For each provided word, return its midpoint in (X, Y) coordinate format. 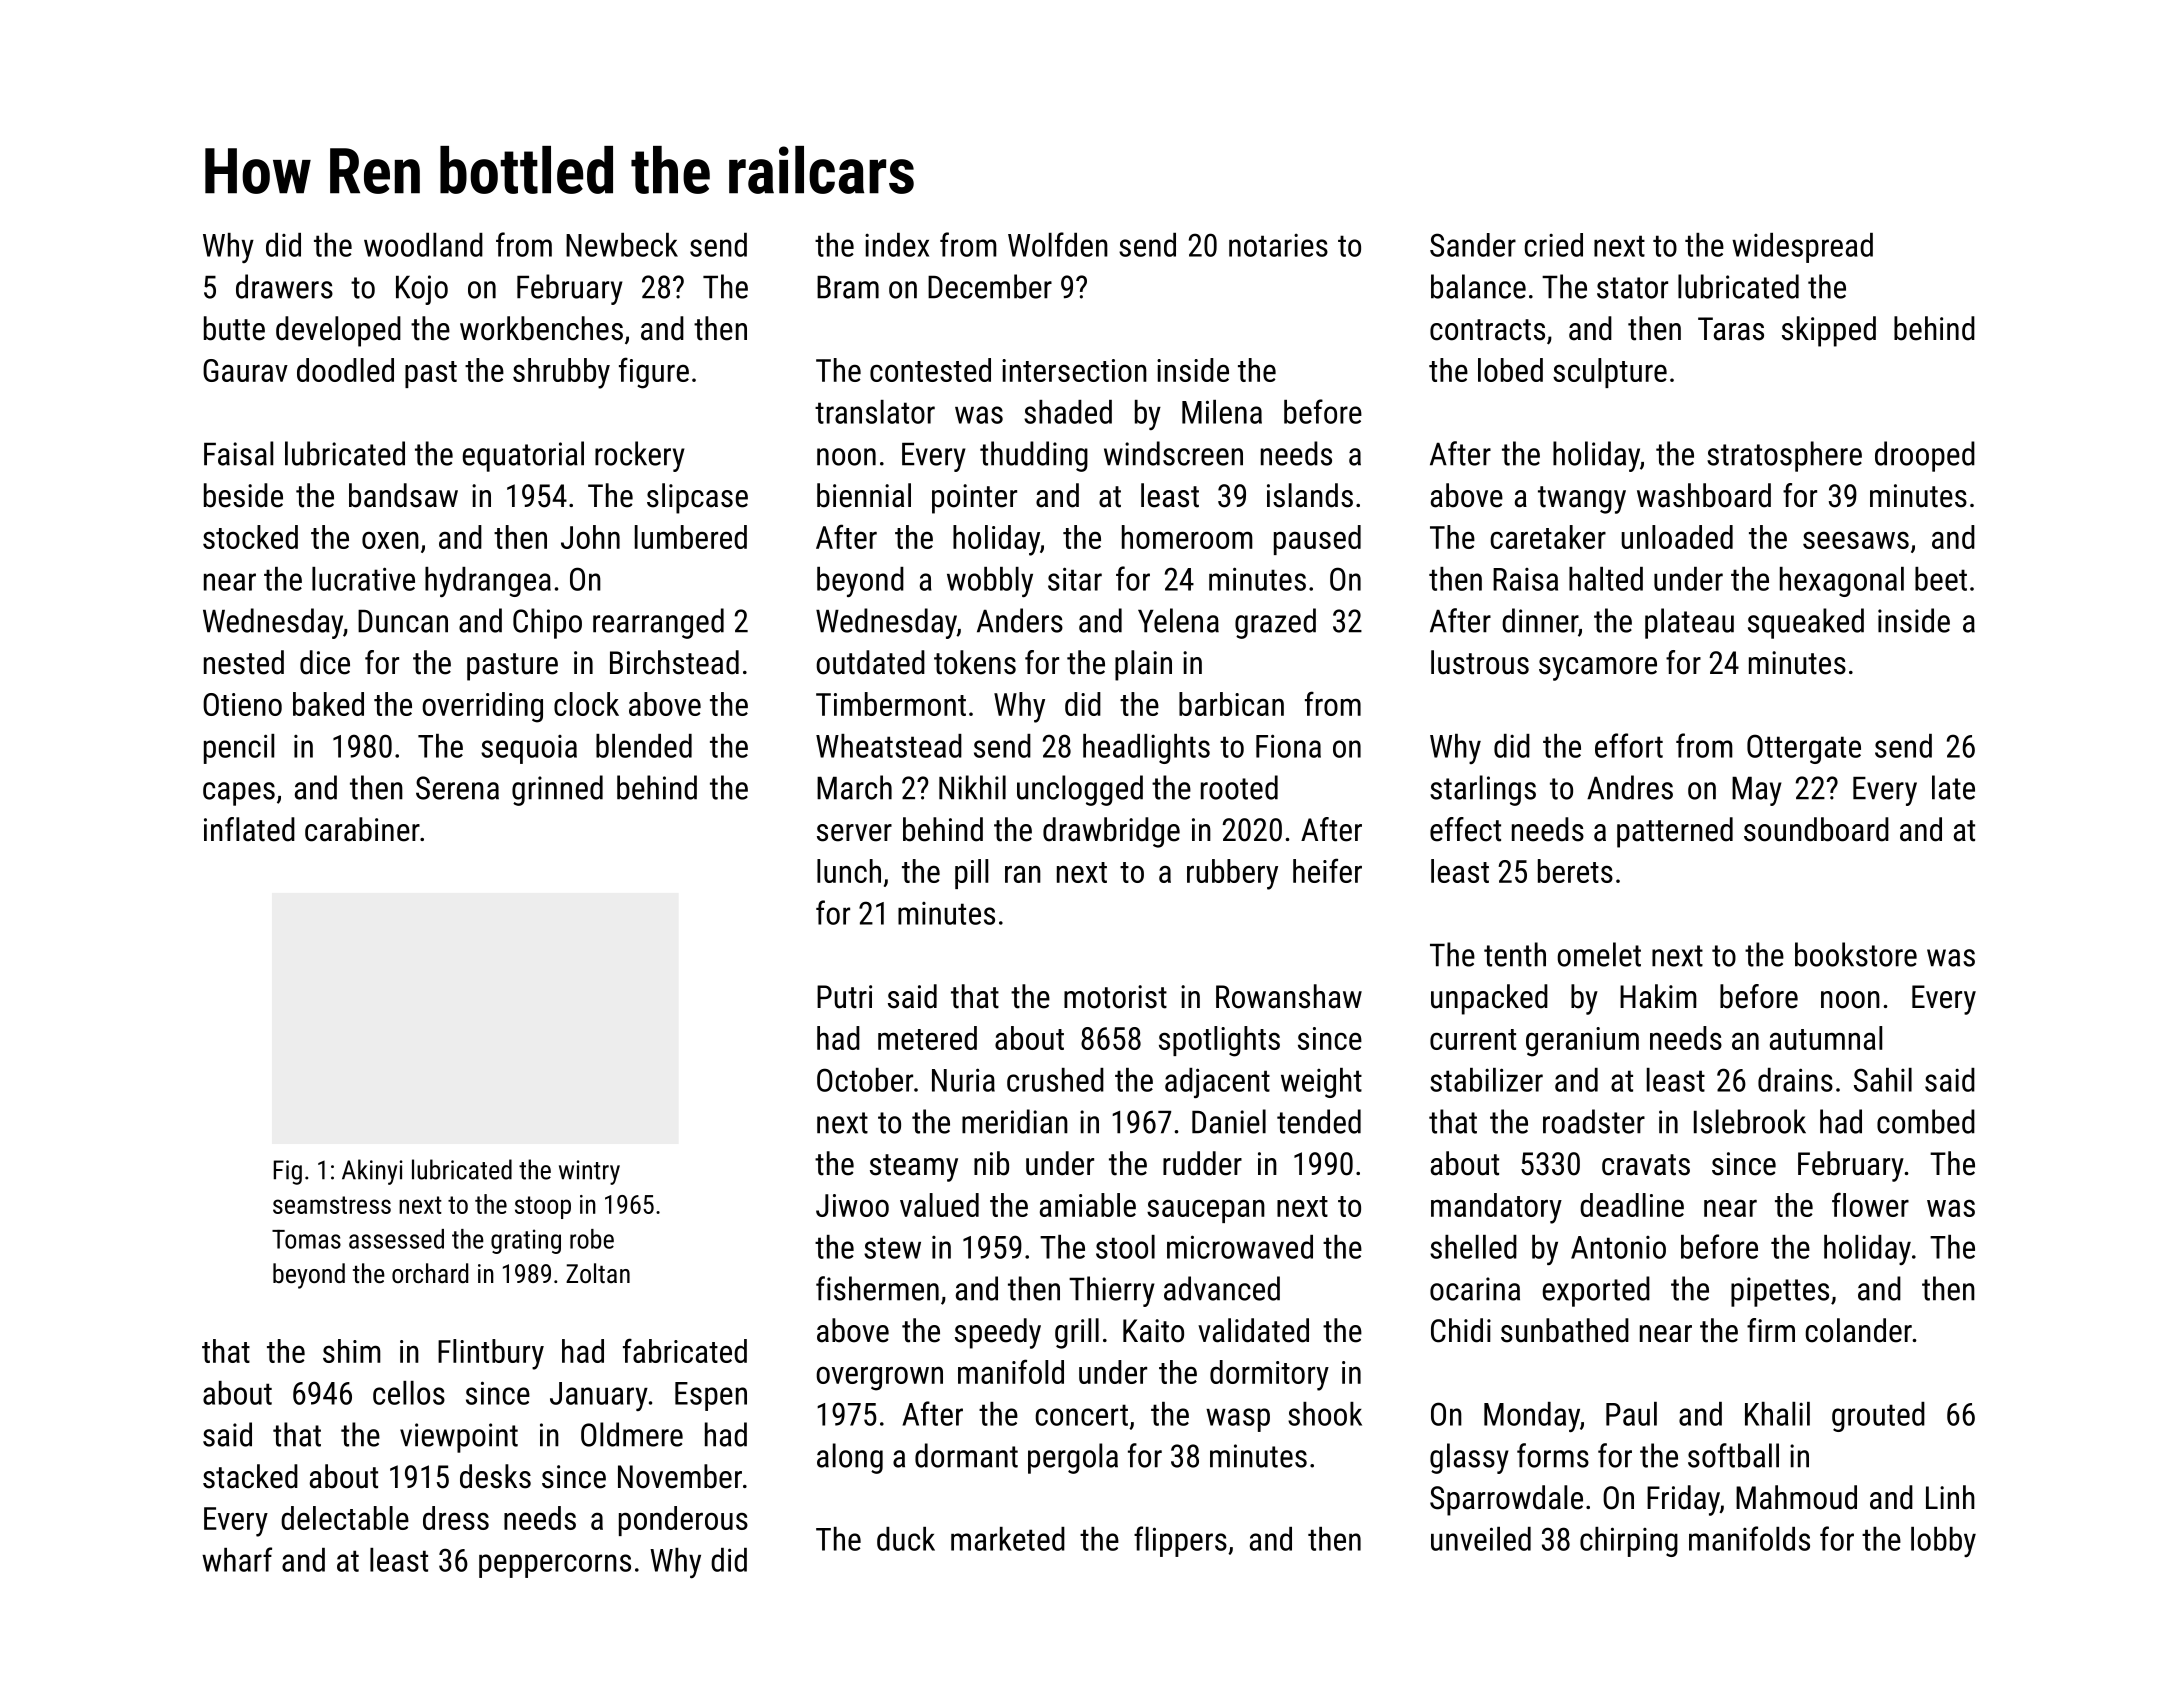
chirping (1629, 1542)
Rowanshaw (1289, 996)
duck (906, 1539)
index (897, 245)
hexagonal (1842, 582)
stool (1125, 1247)
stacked (250, 1476)
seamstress (332, 1205)
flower (1870, 1204)
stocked (250, 537)
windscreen (1173, 453)
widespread (1802, 248)
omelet (1599, 954)
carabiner (362, 829)
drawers (284, 286)
